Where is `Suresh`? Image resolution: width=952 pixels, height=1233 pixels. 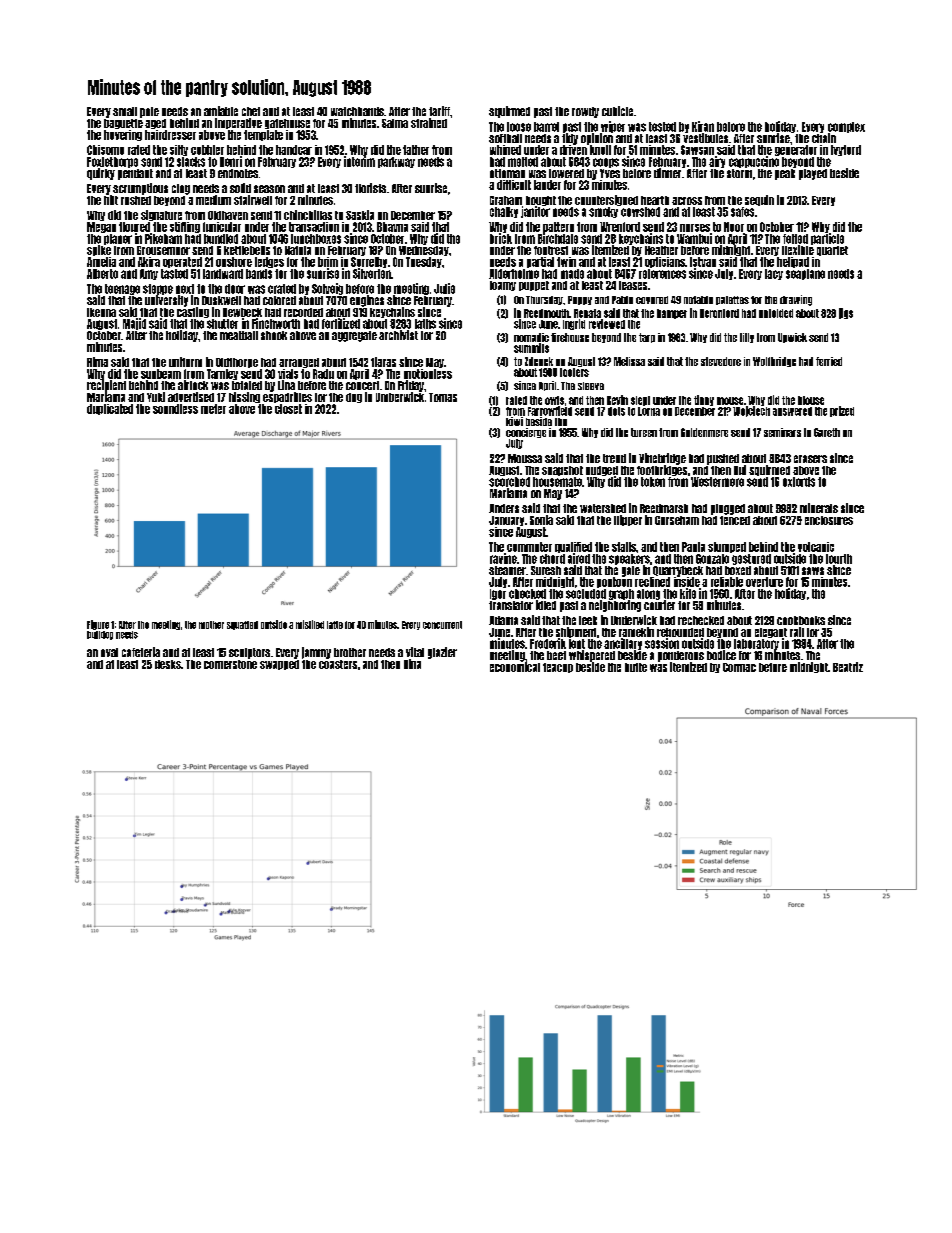 Suresh is located at coordinates (546, 570).
